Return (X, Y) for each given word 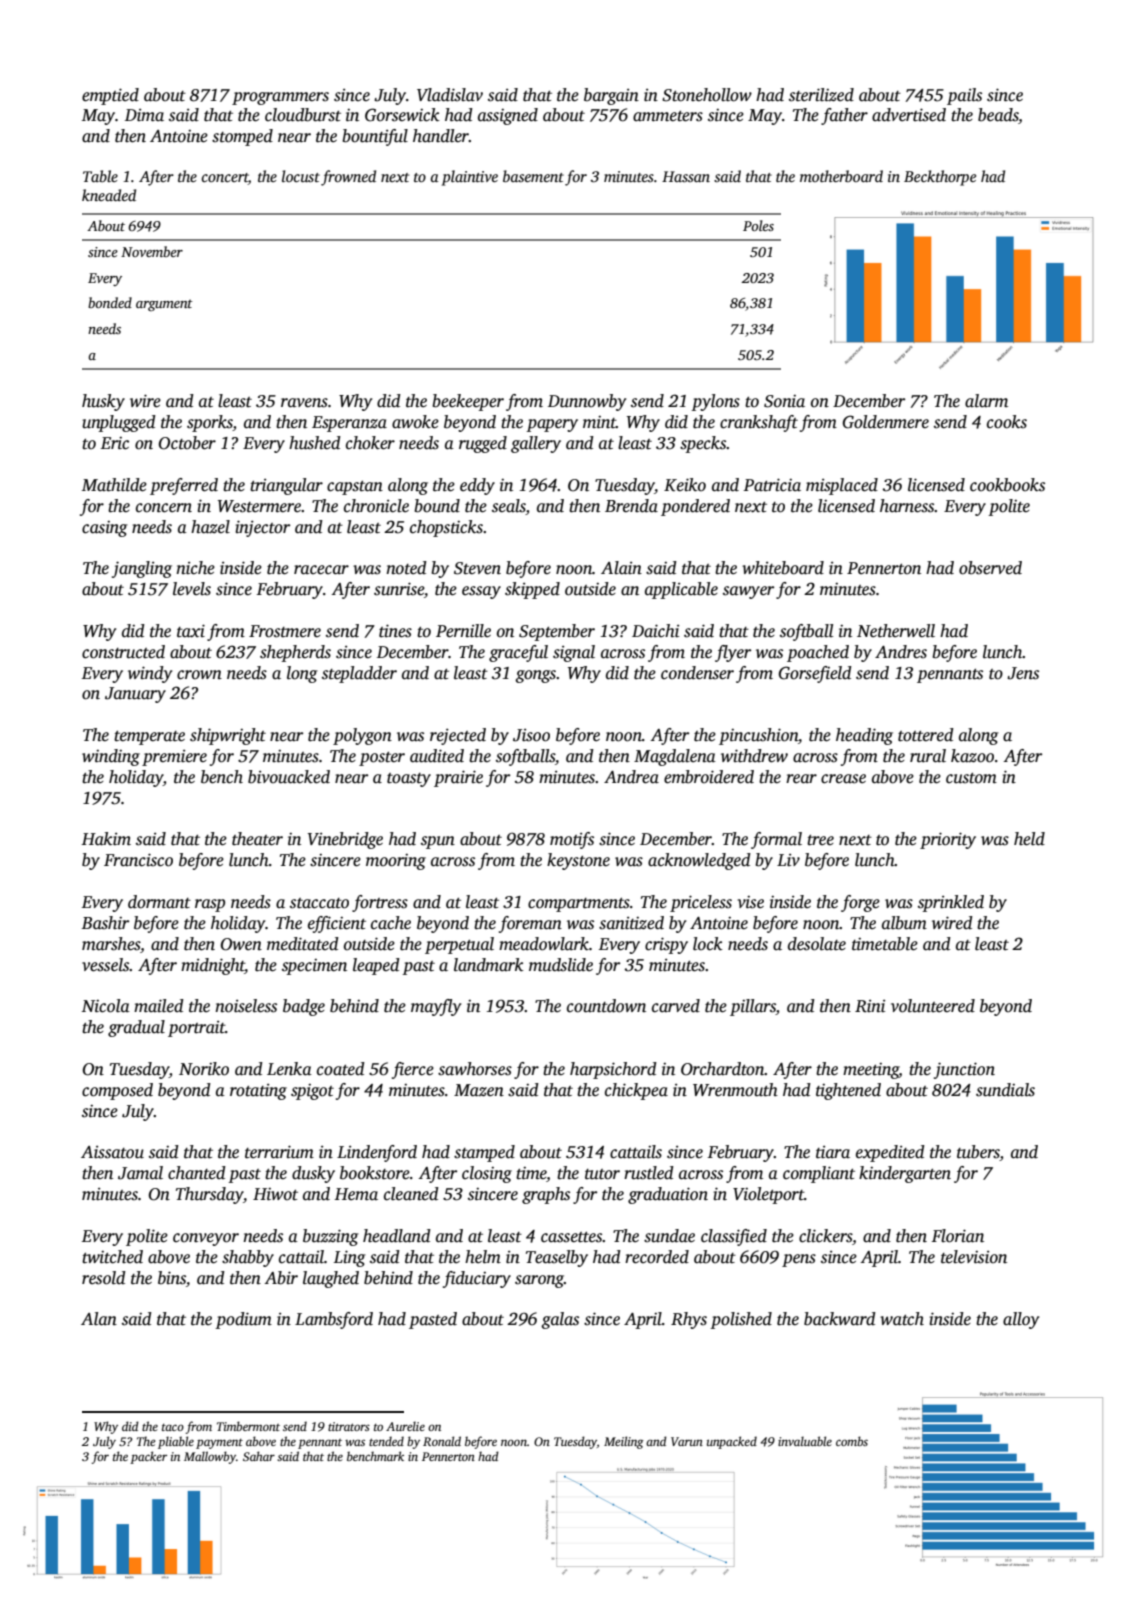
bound (437, 506)
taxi (191, 631)
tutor (602, 1174)
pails (964, 96)
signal (574, 653)
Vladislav (450, 95)
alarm (986, 401)
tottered (926, 735)
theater (257, 839)
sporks (210, 423)
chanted (197, 1173)
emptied (110, 96)
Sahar (259, 1456)
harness (907, 506)
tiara (833, 1152)
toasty (409, 780)
